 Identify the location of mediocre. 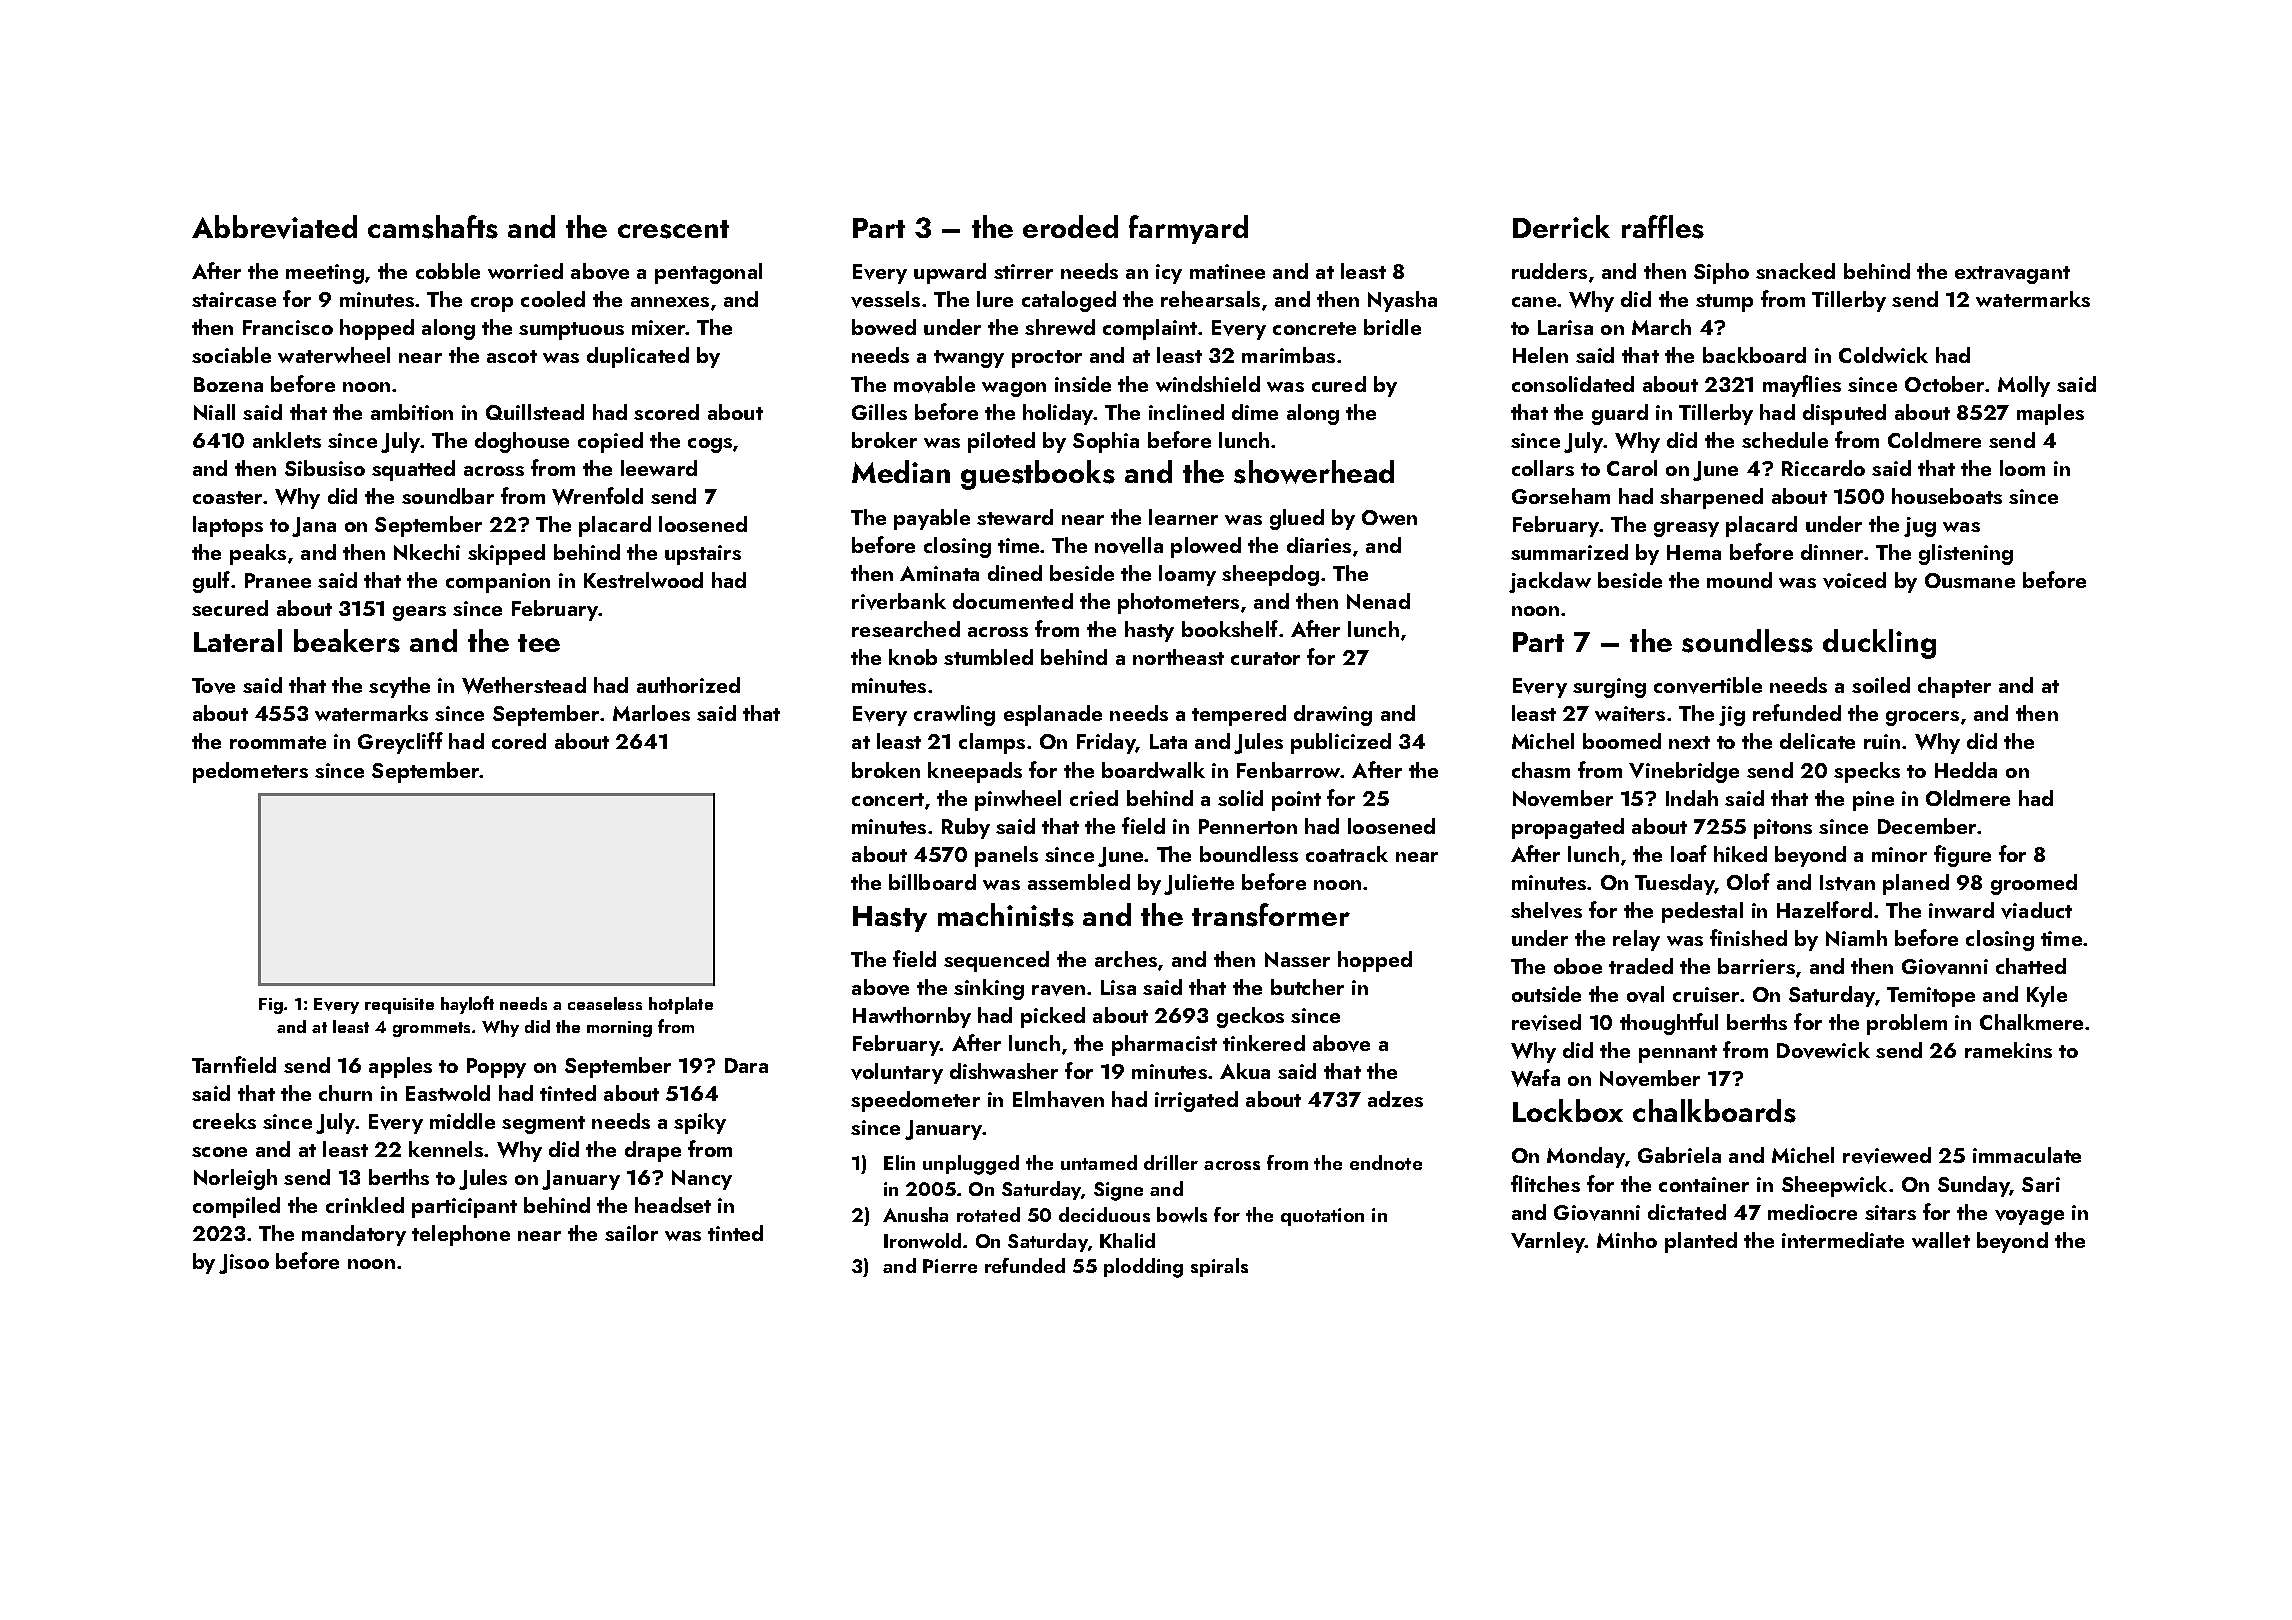
(1812, 1212).
